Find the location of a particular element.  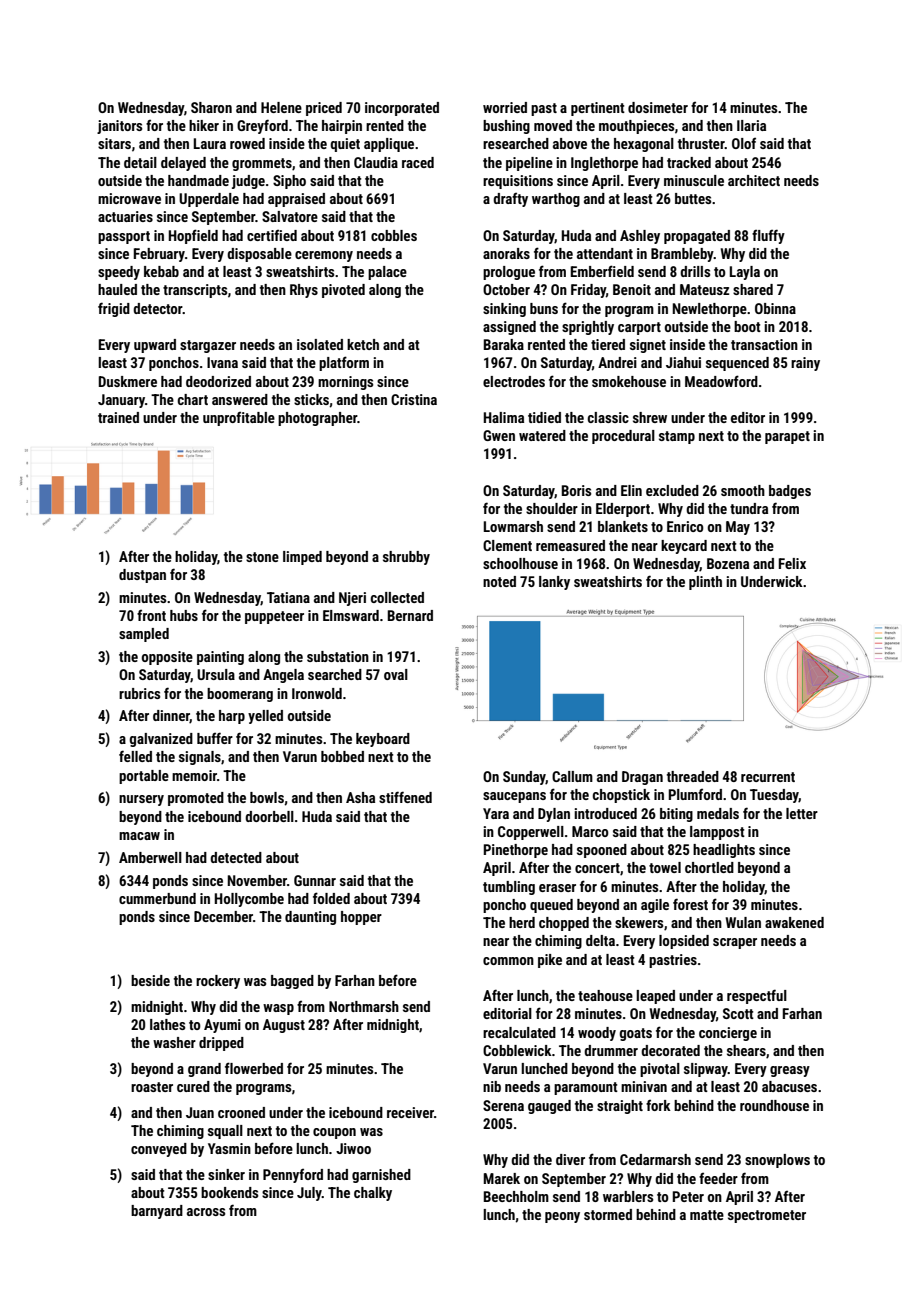

Halima is located at coordinates (504, 417).
